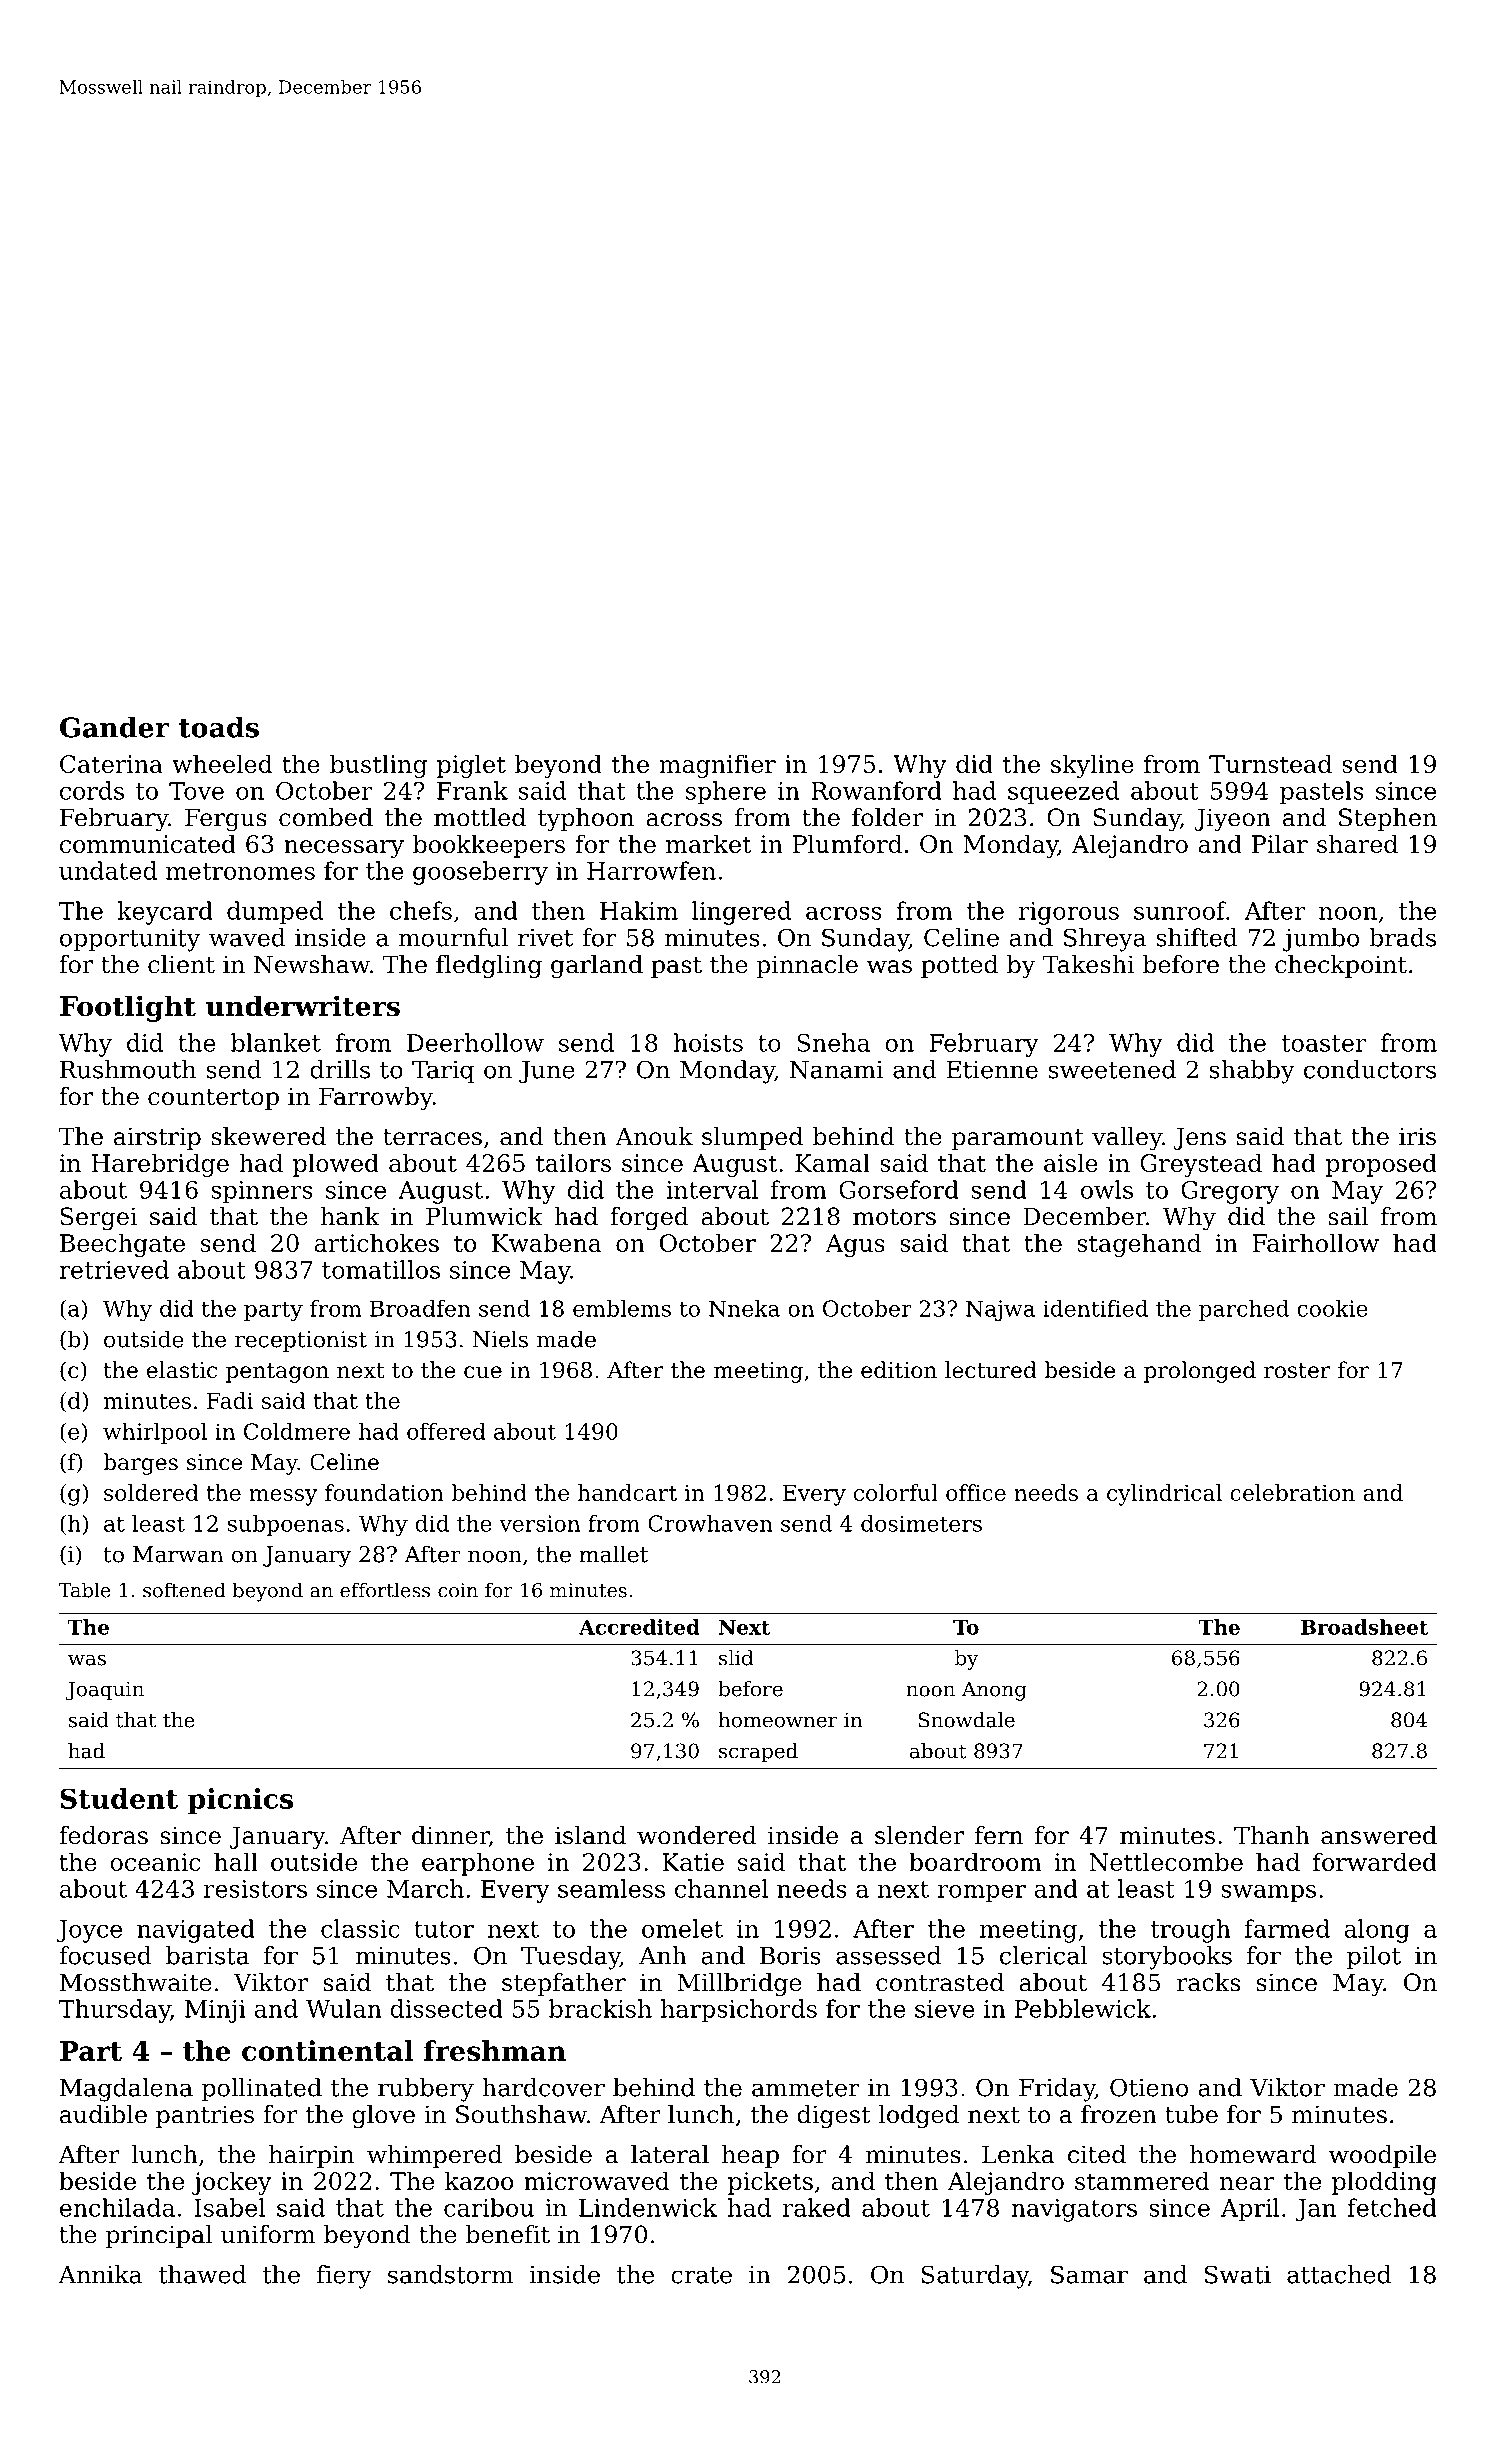  What do you see at coordinates (444, 1929) in the page?
I see `tutor` at bounding box center [444, 1929].
